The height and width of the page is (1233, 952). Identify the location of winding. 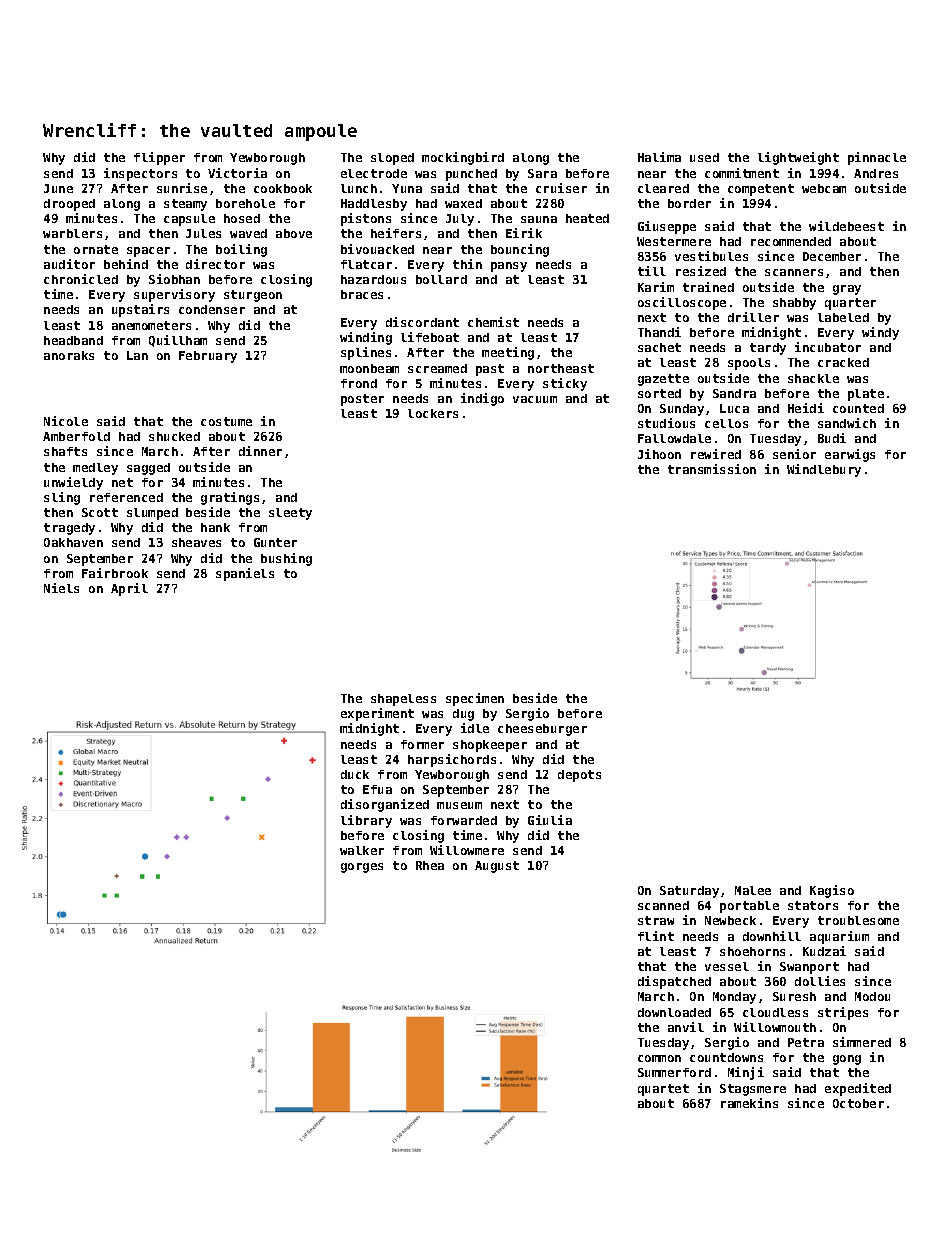
(366, 338).
